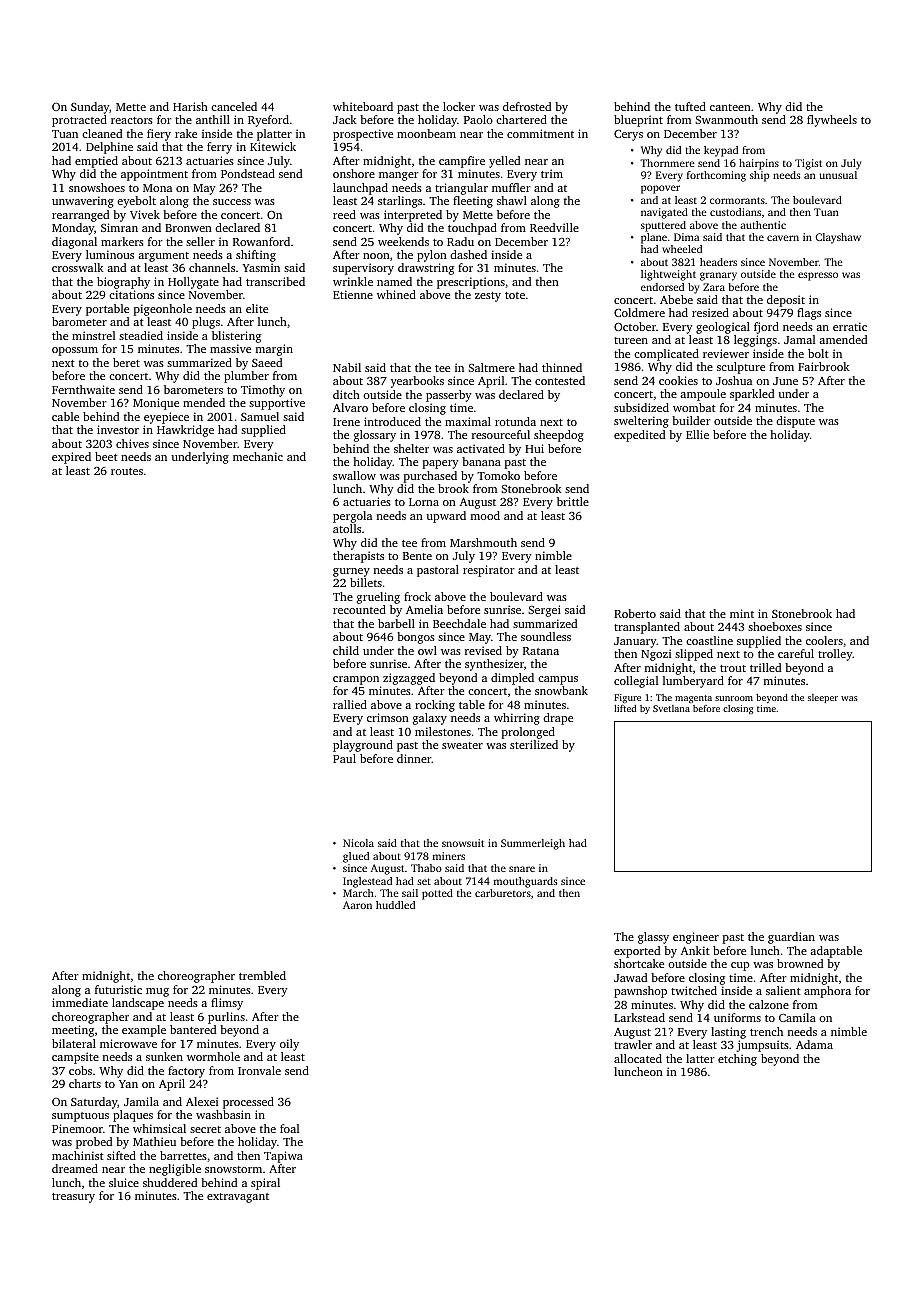  I want to click on Samuel, so click(260, 416).
